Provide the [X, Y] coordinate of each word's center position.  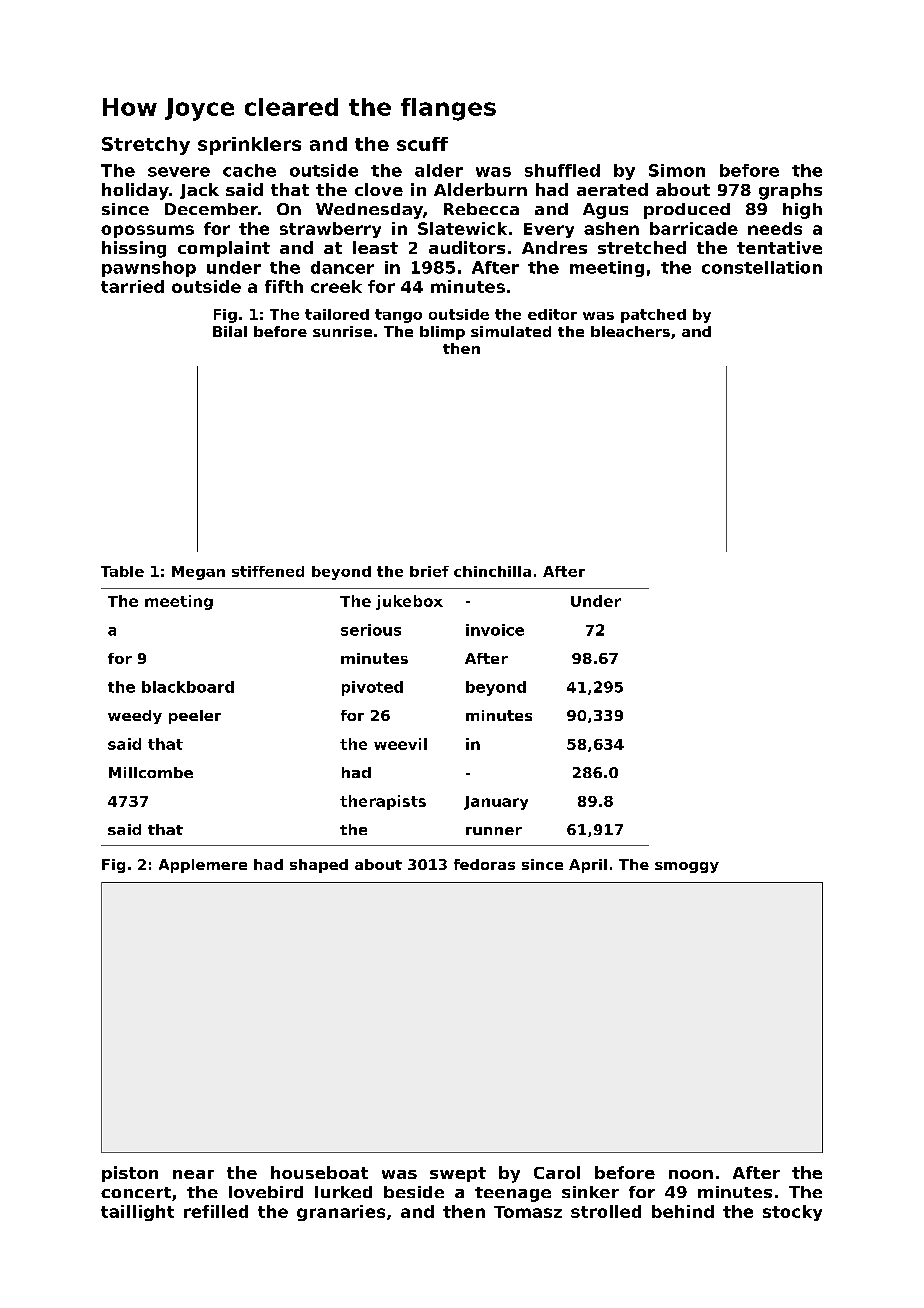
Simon [677, 170]
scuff [422, 144]
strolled [606, 1211]
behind [683, 1211]
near [193, 1174]
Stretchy [146, 146]
